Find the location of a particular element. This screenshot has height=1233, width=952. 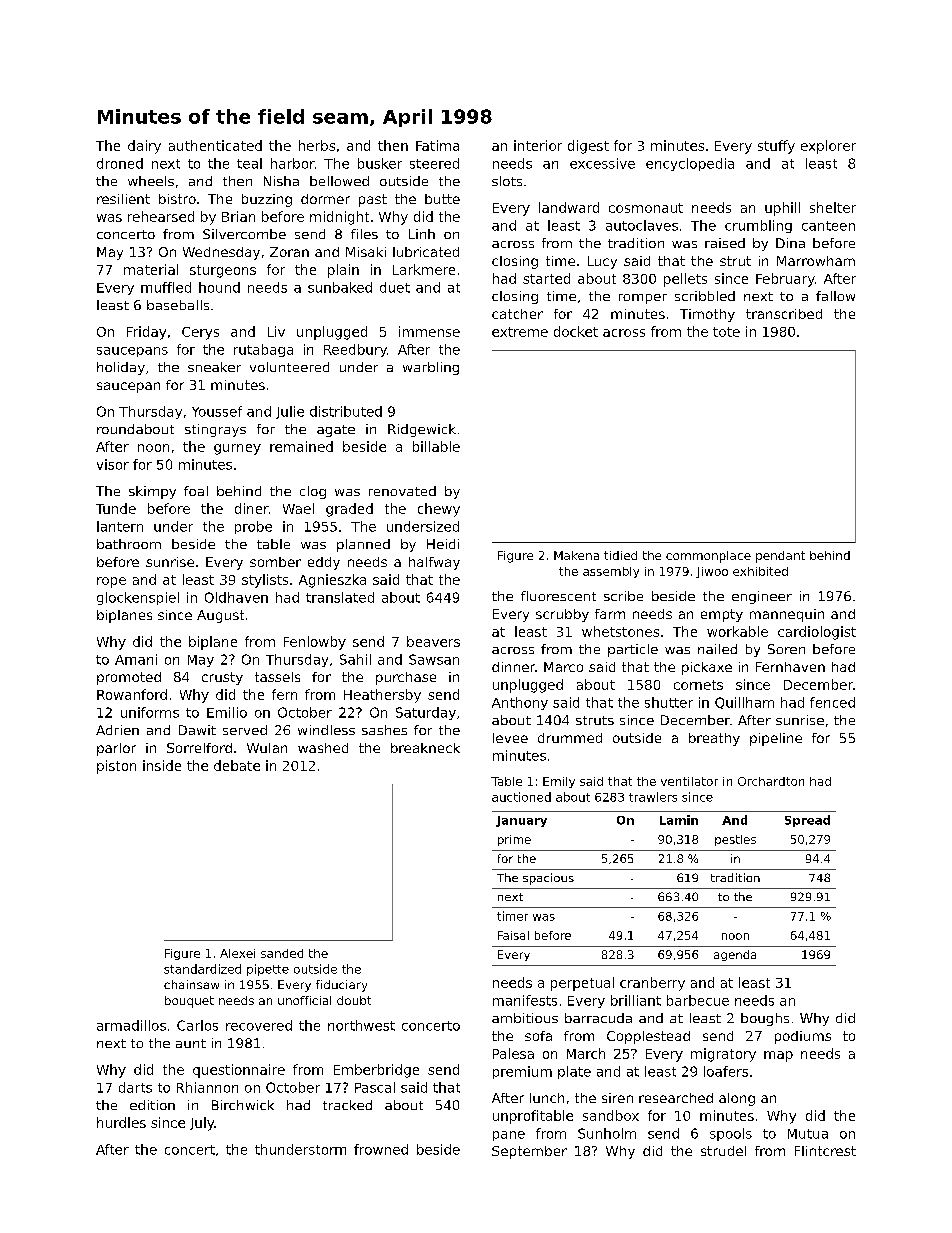

bellowed is located at coordinates (339, 181).
